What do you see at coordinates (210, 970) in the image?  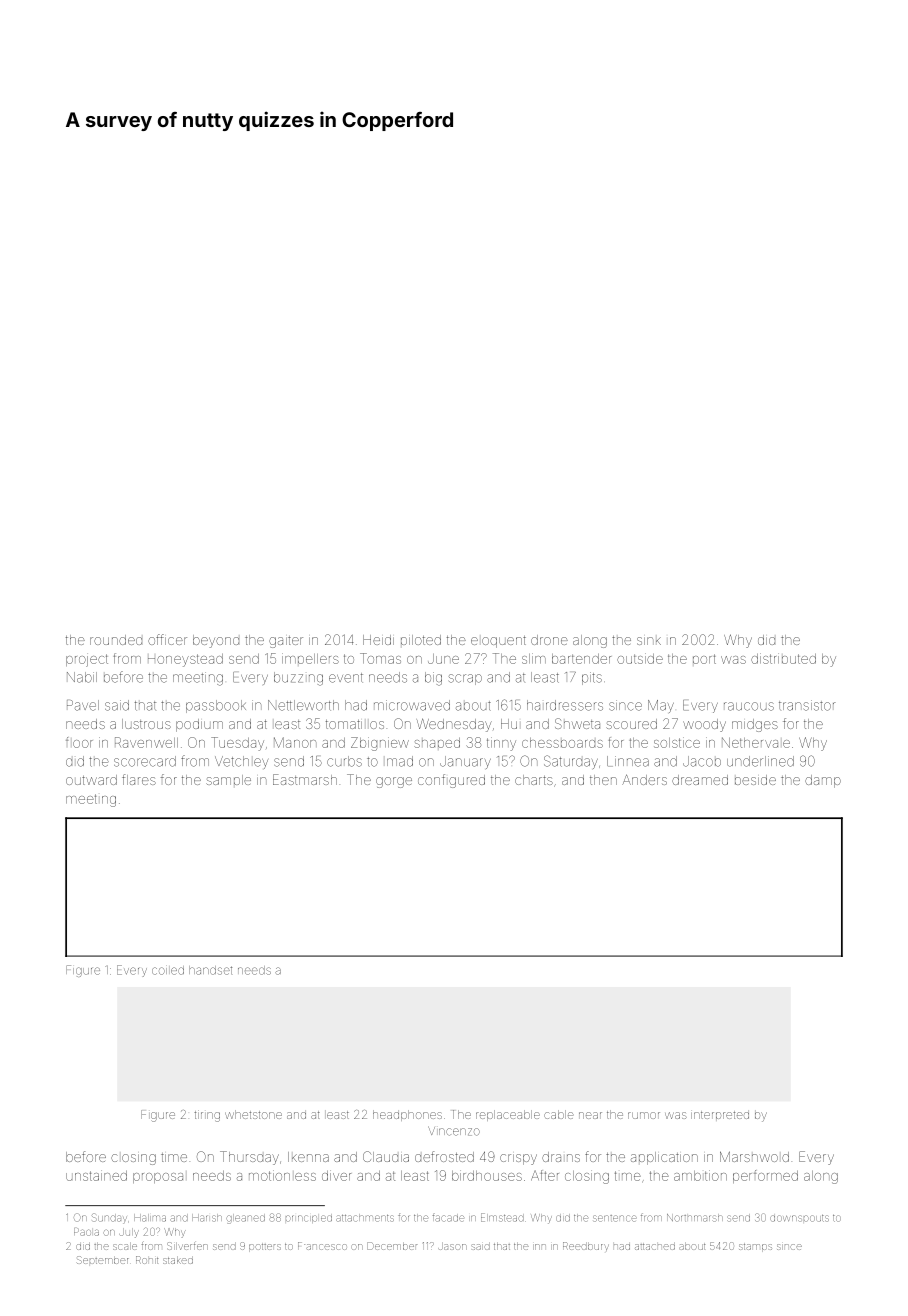 I see `handset` at bounding box center [210, 970].
